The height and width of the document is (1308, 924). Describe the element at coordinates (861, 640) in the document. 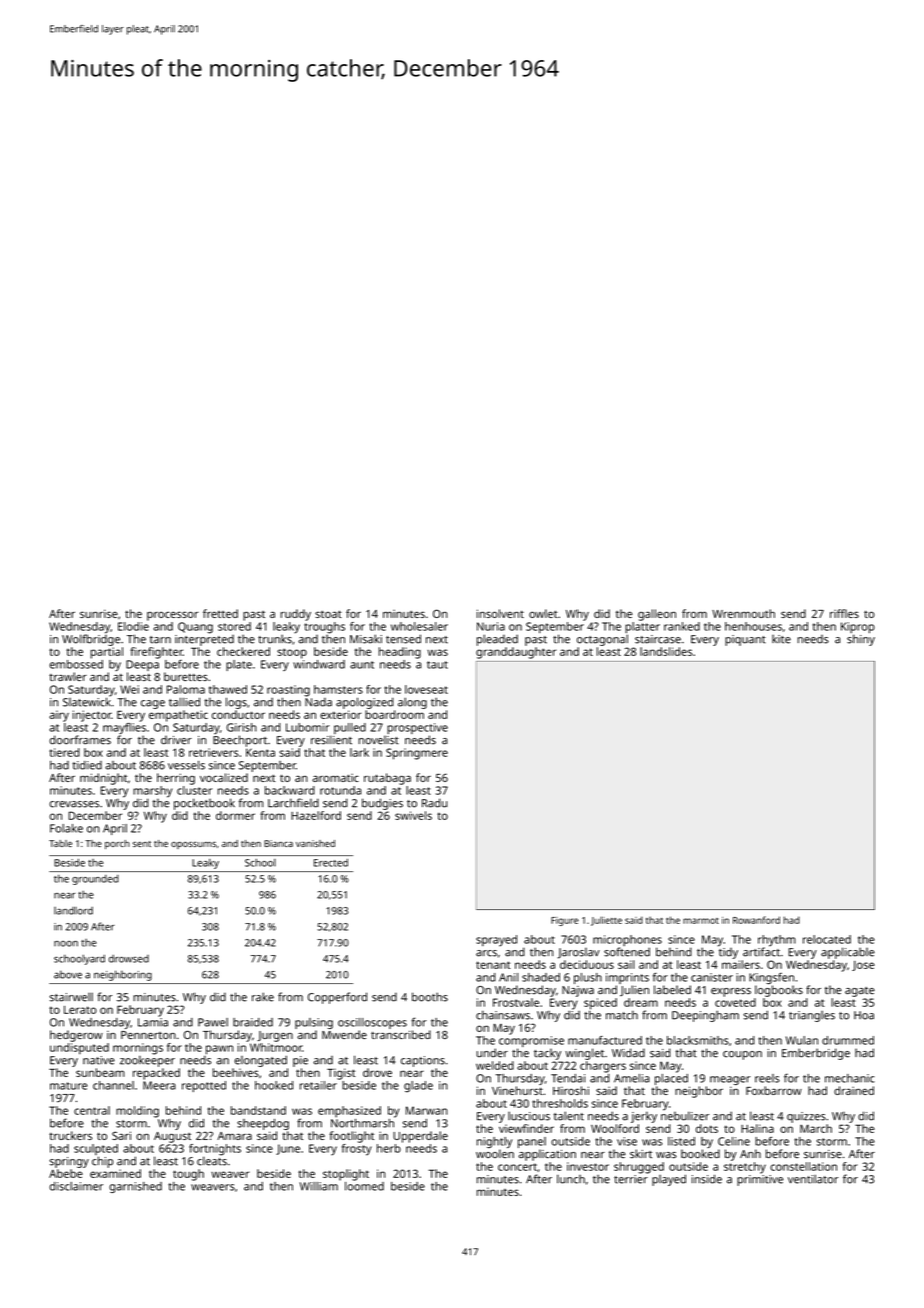

I see `shiny` at that location.
